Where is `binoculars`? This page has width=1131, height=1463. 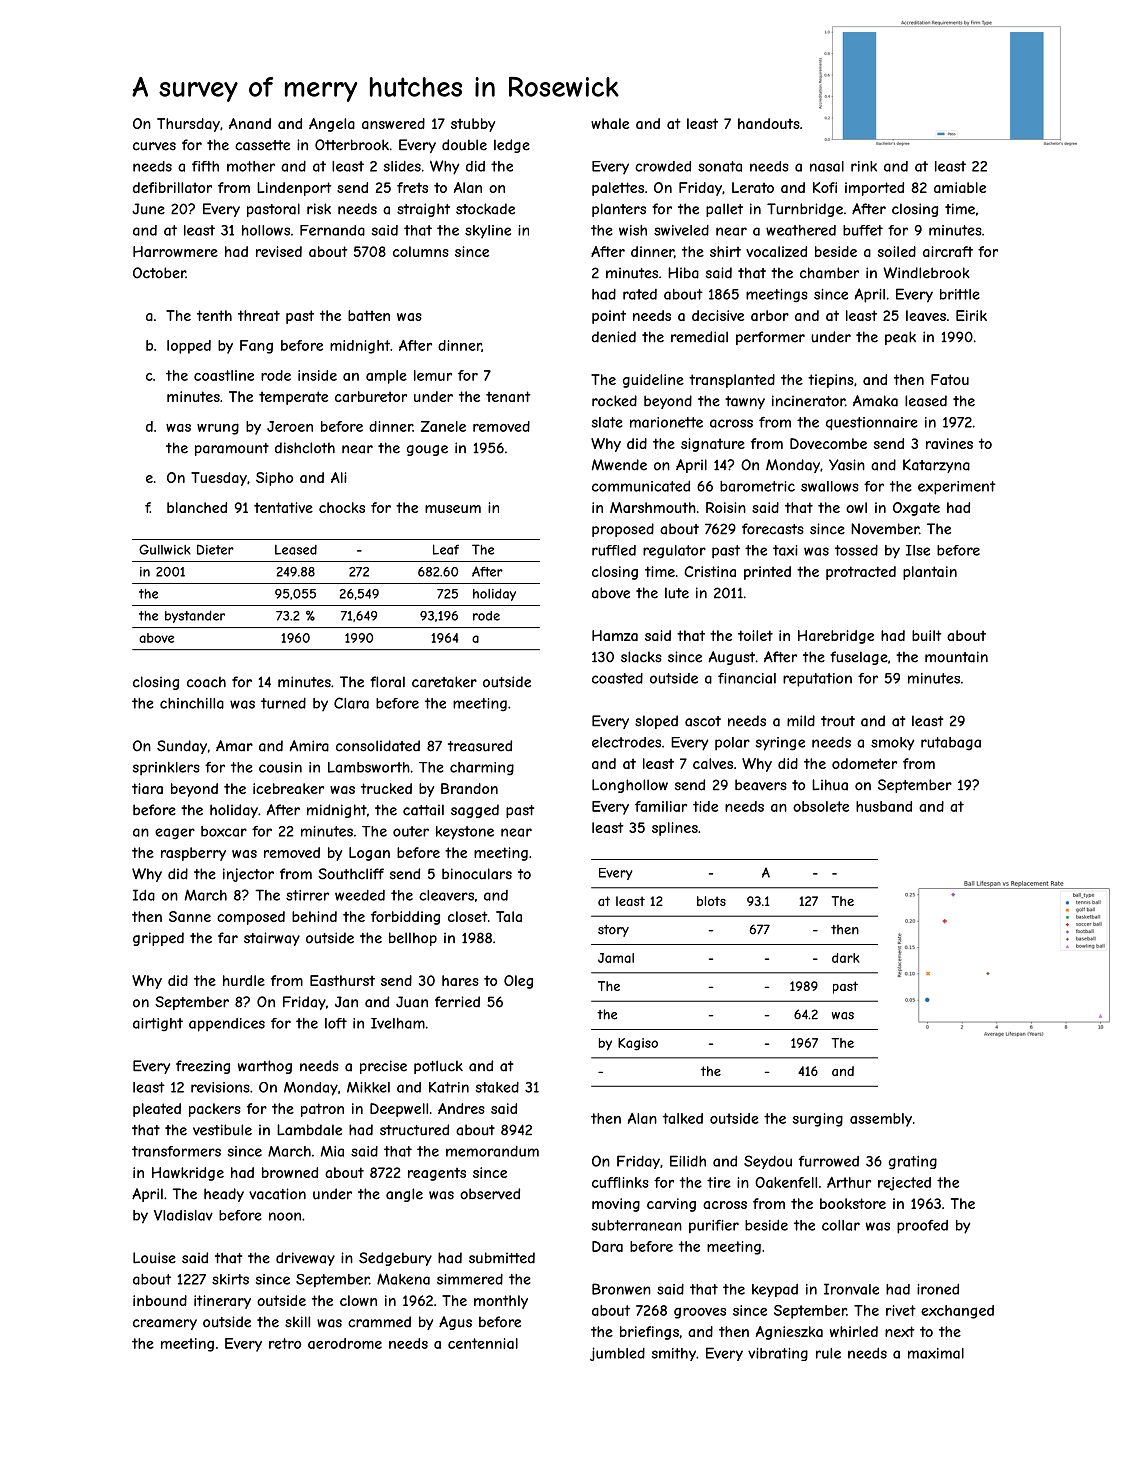
binoculars is located at coordinates (477, 874).
